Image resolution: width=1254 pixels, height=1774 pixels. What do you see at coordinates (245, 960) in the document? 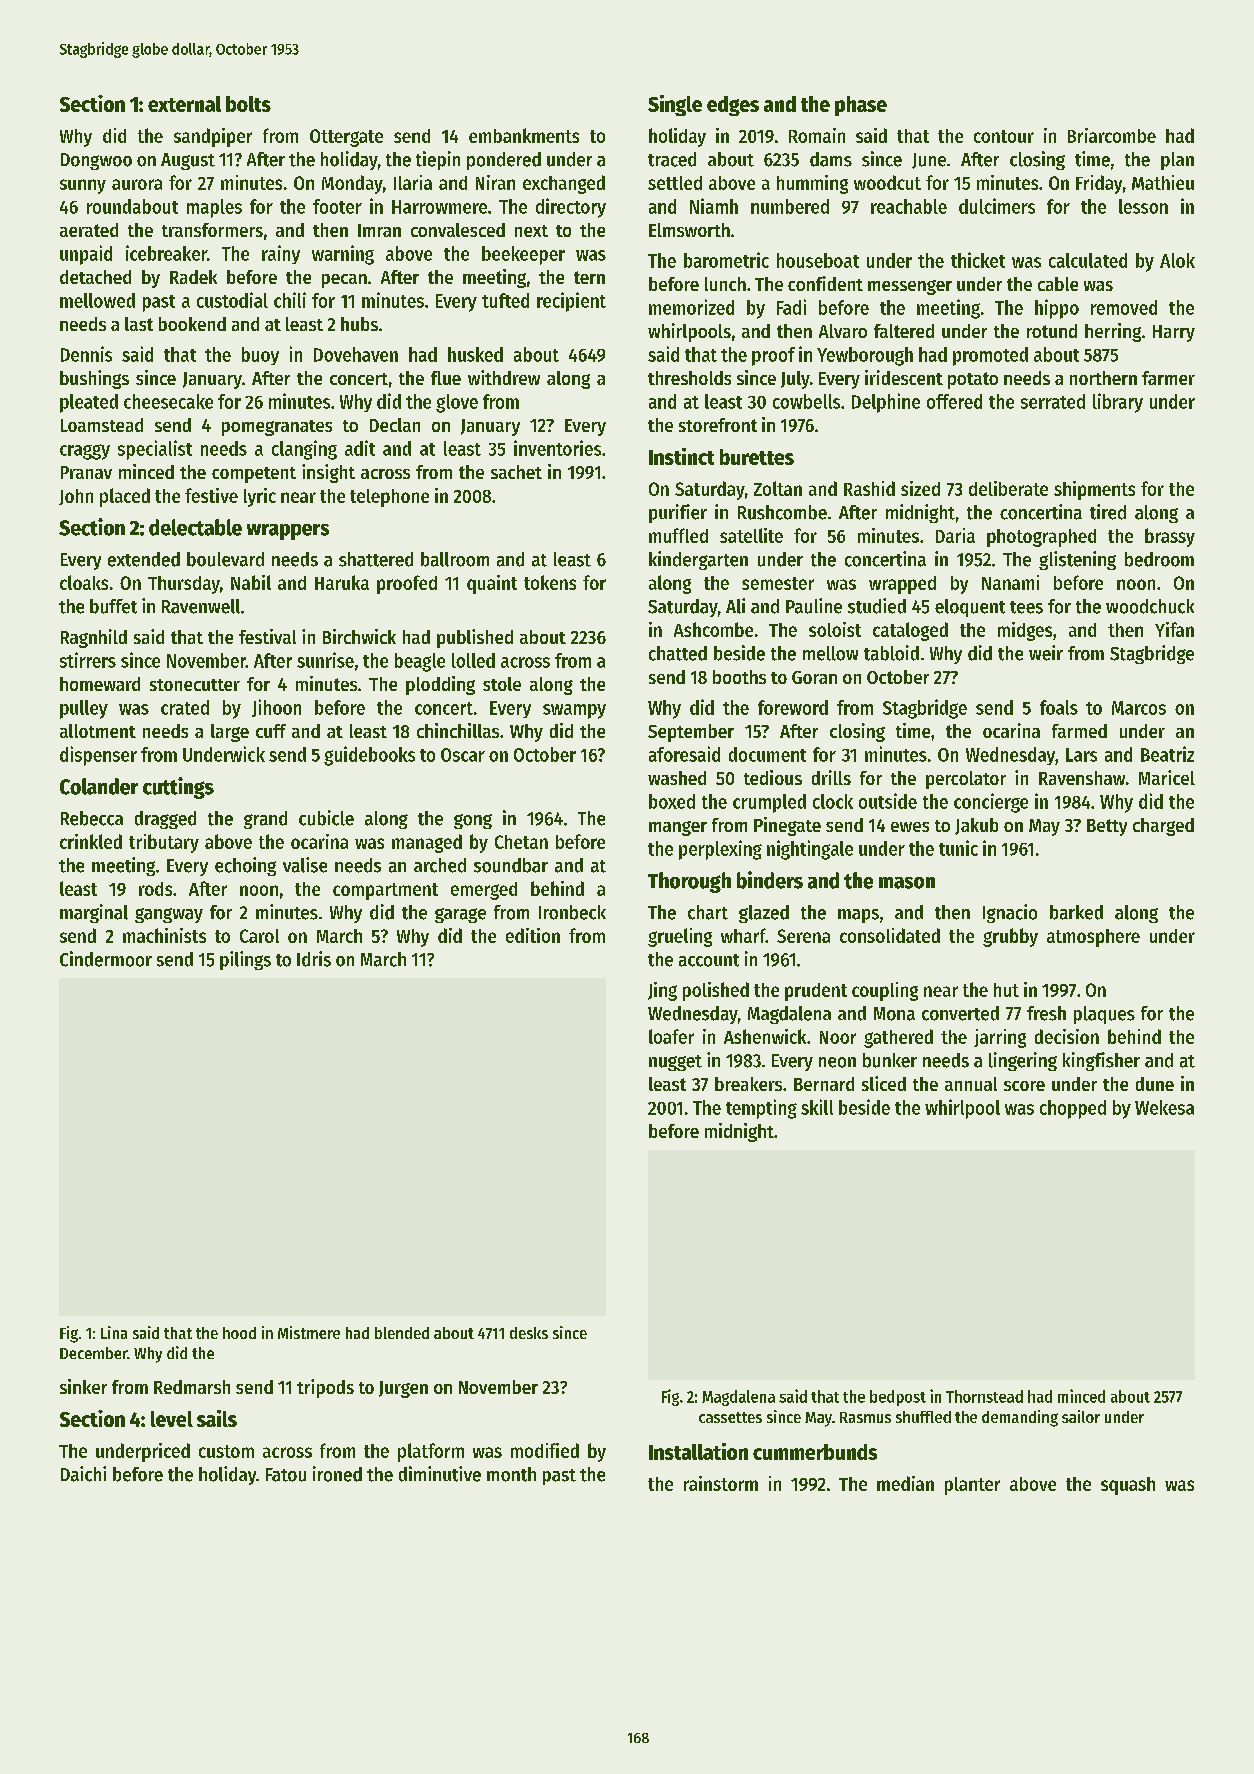
I see `pilings` at bounding box center [245, 960].
